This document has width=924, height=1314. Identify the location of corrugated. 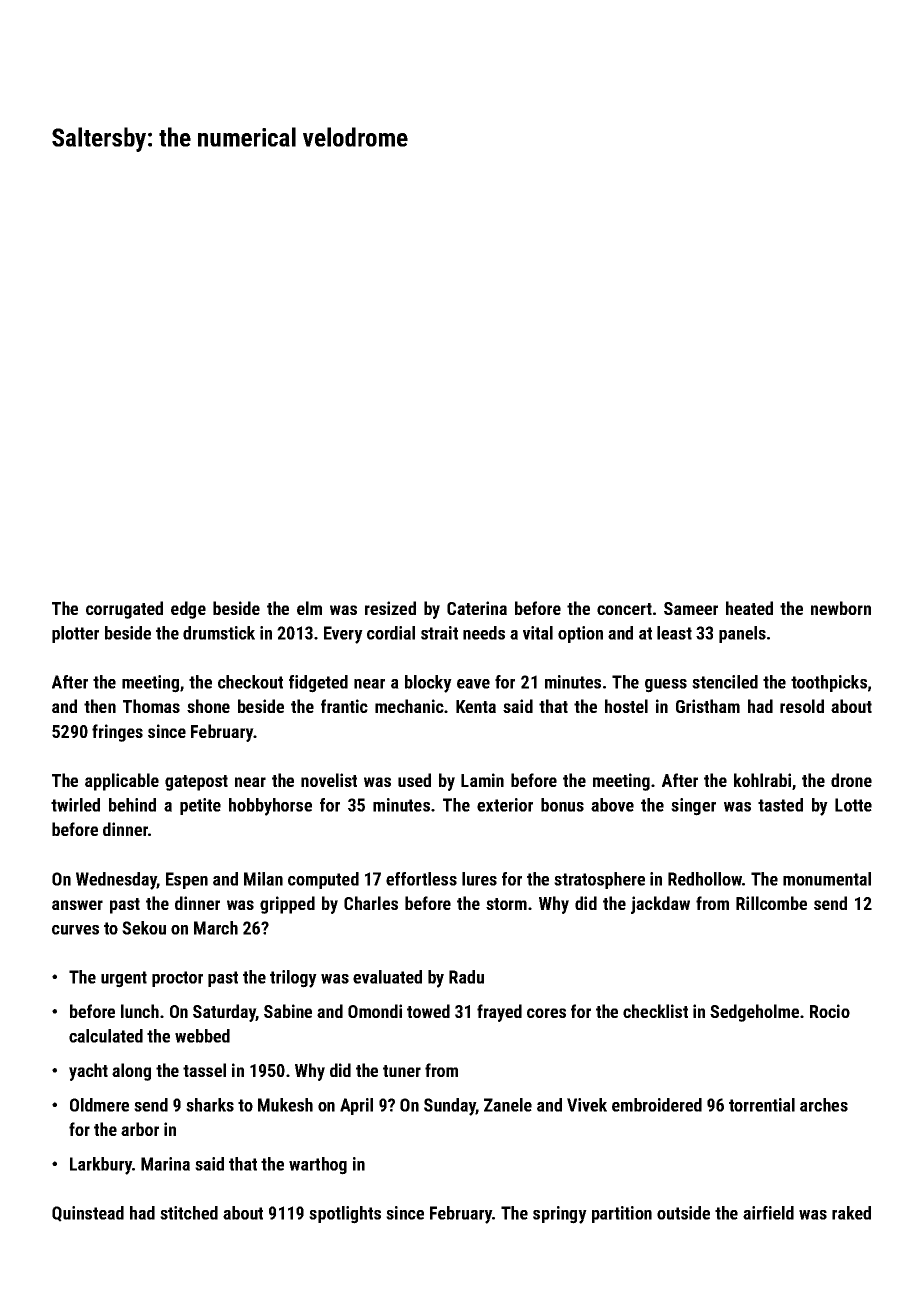
(124, 610).
